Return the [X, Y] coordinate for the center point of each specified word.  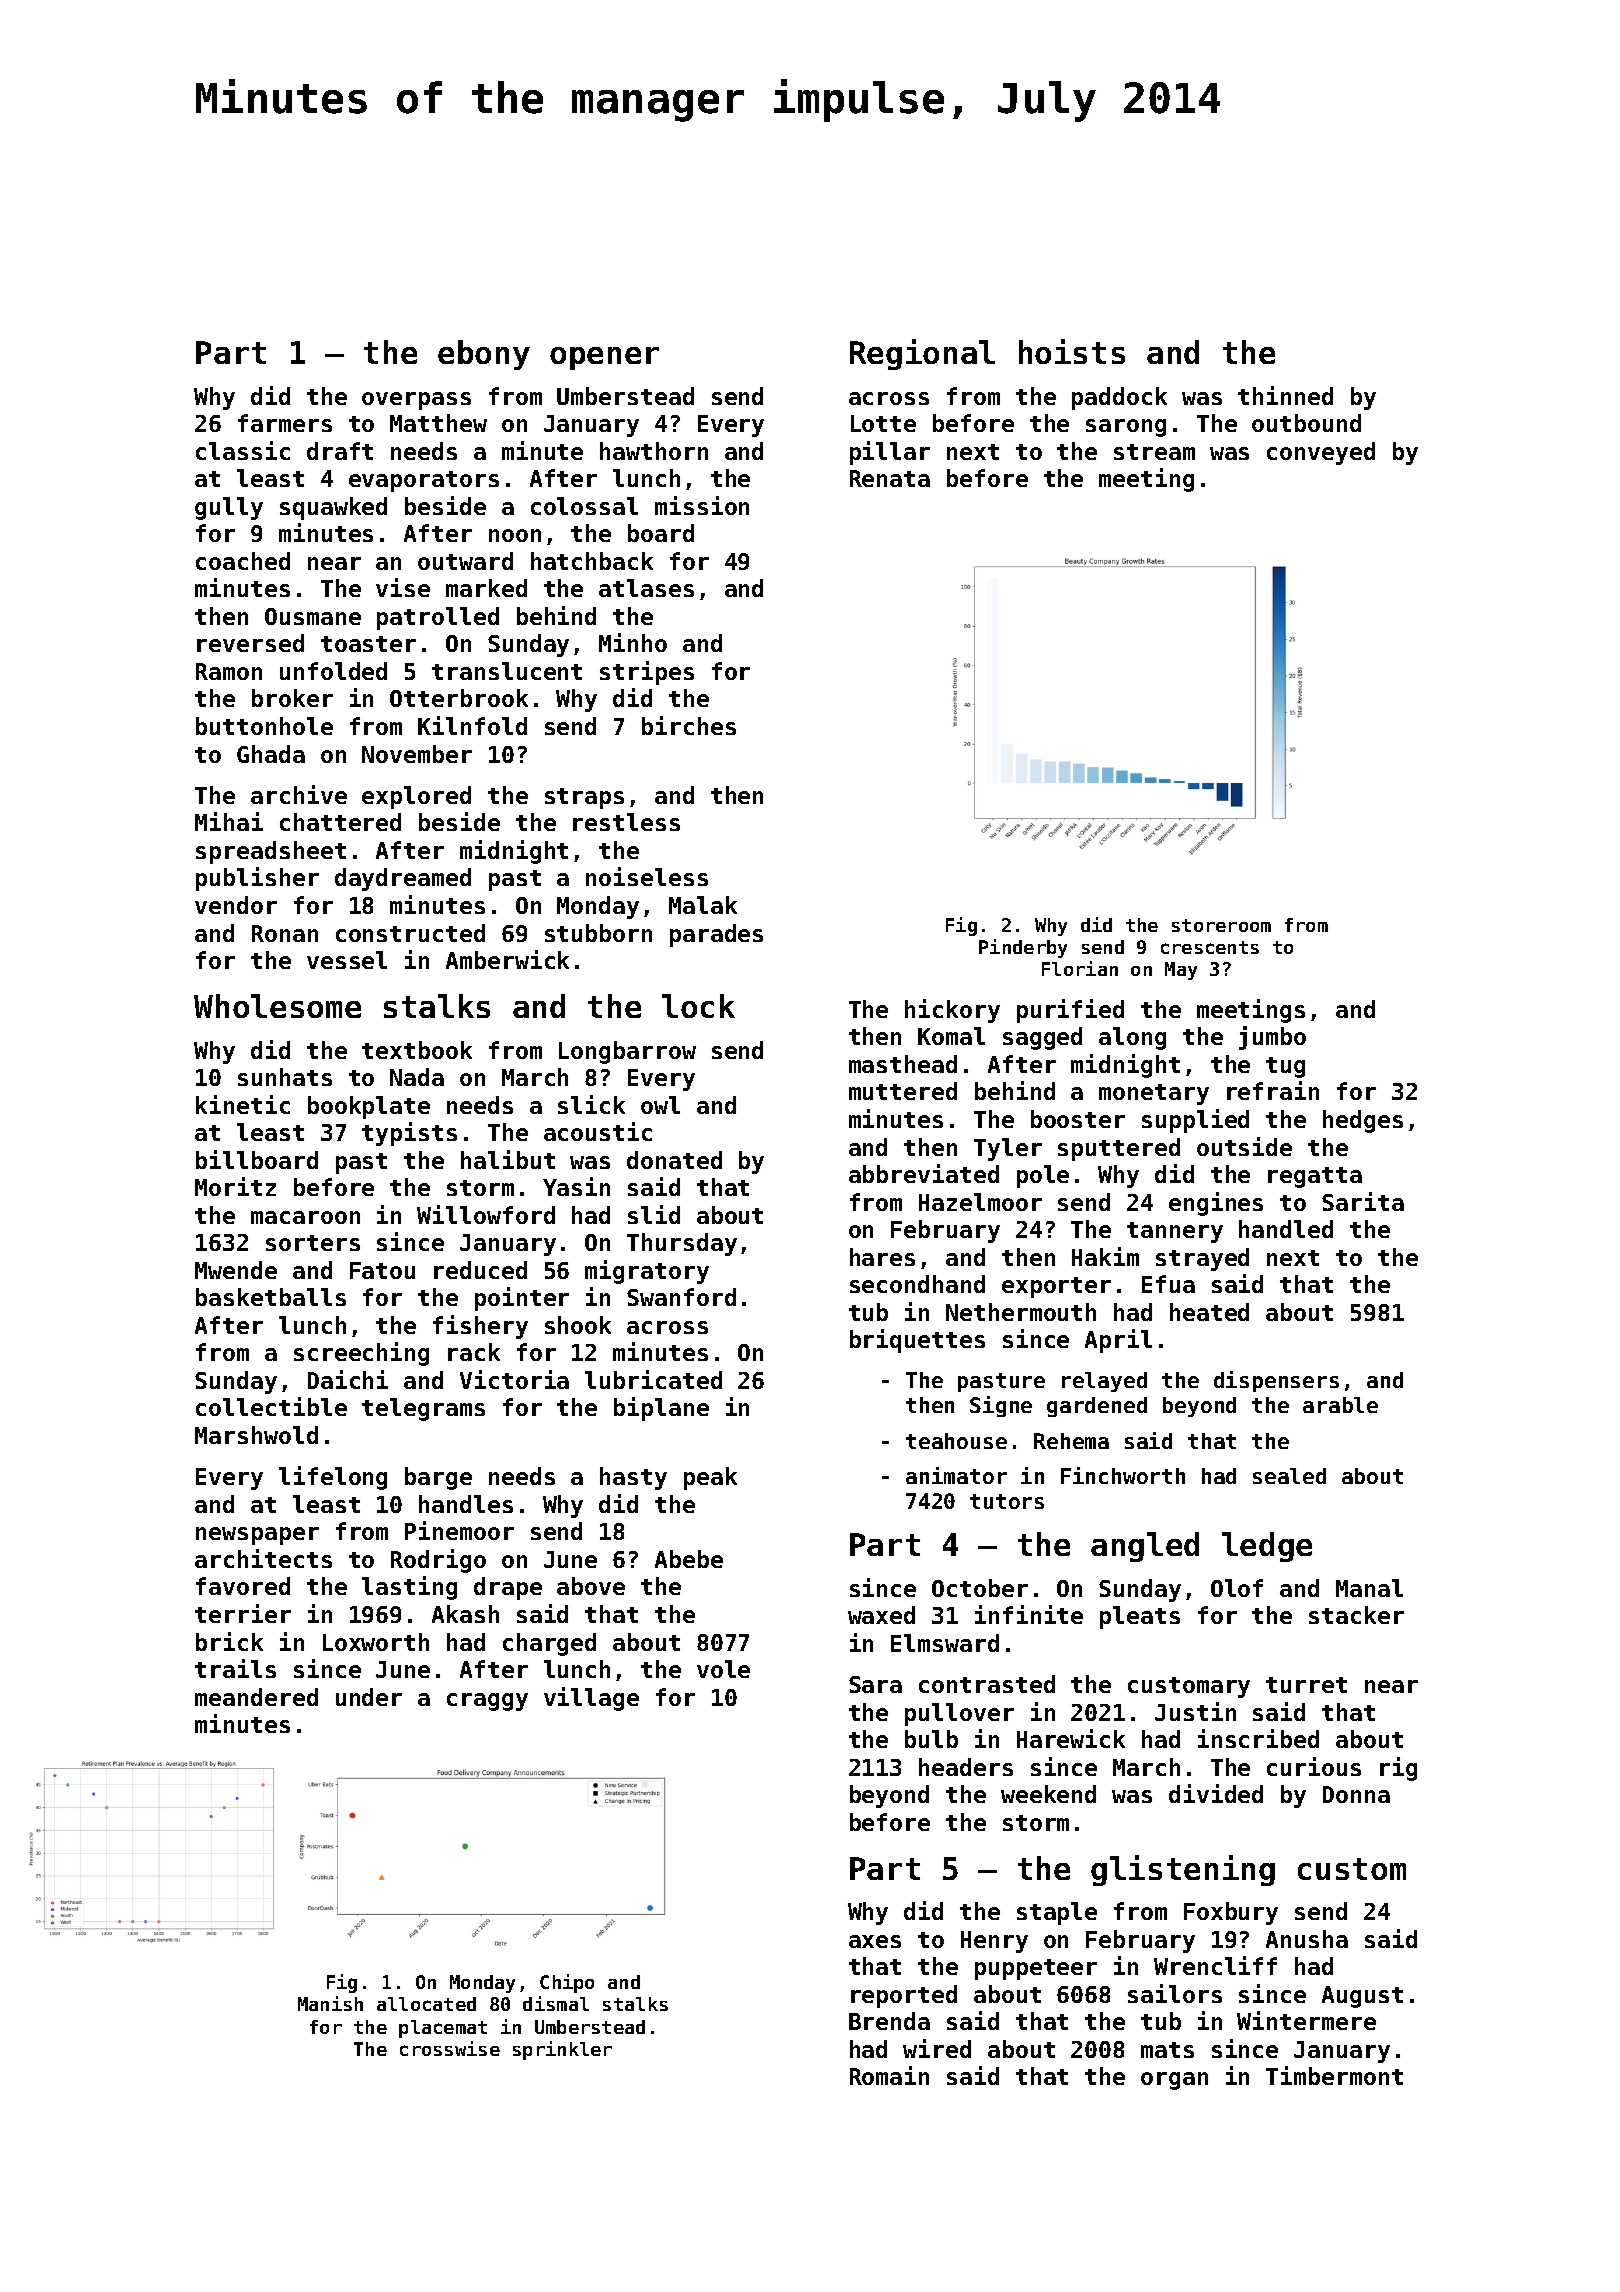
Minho [633, 642]
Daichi [348, 1379]
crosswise [450, 2048]
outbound [1306, 423]
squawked [333, 508]
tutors [1007, 1501]
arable [1340, 1405]
